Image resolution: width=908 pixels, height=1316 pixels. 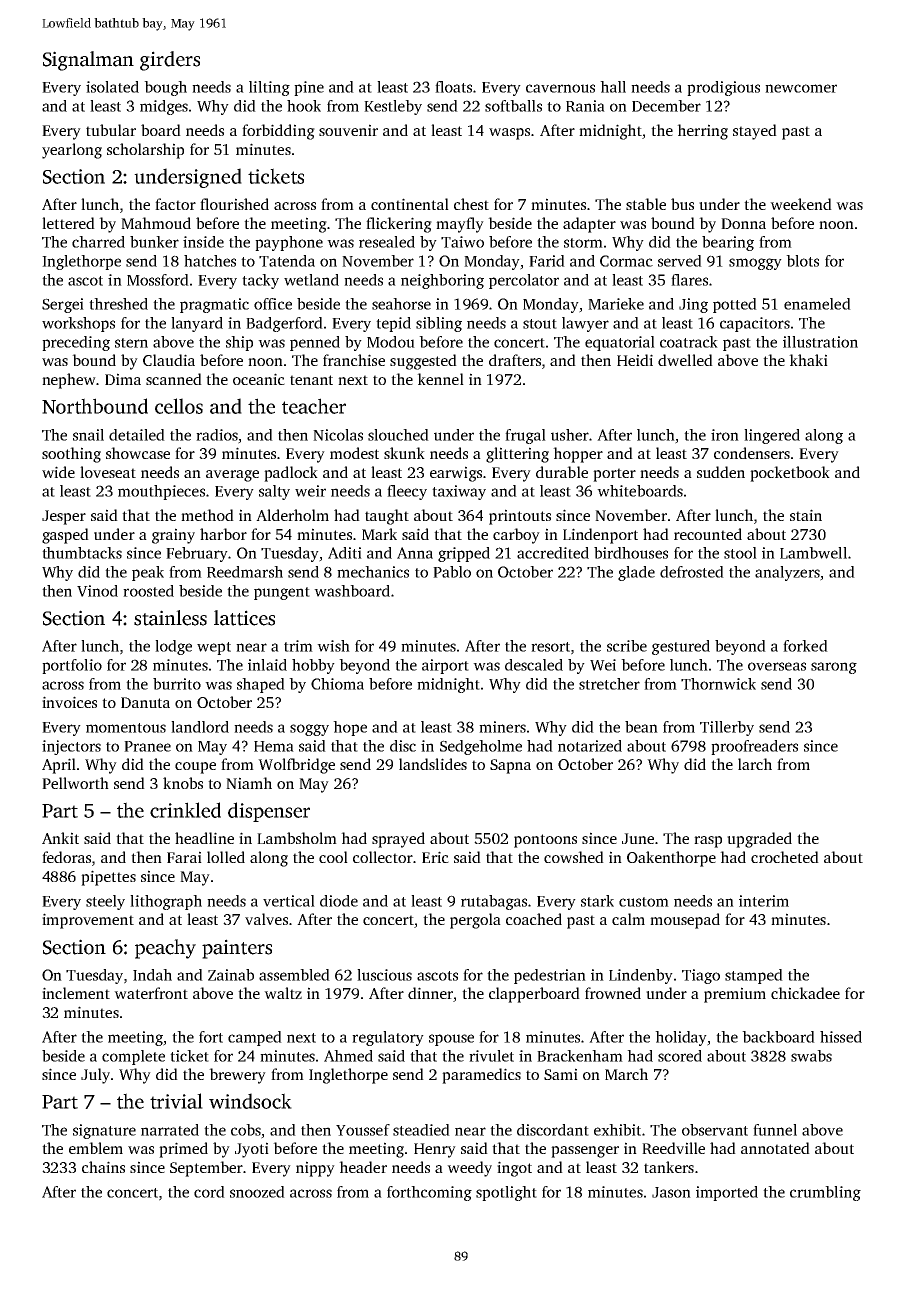 What do you see at coordinates (164, 107) in the screenshot?
I see `midges` at bounding box center [164, 107].
